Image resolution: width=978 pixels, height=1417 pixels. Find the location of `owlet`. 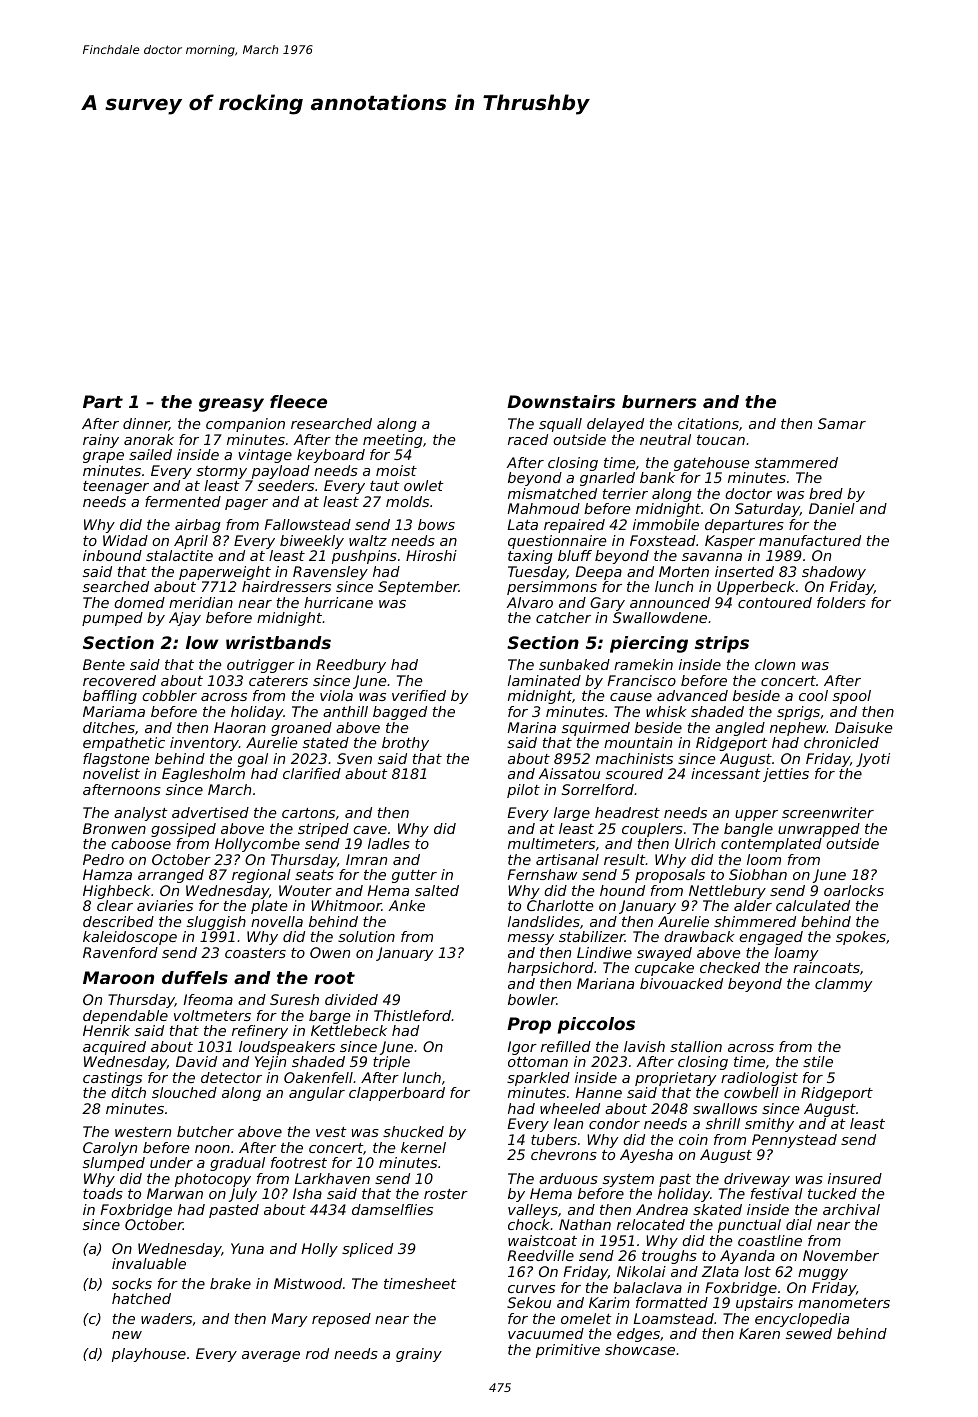

owlet is located at coordinates (424, 485).
